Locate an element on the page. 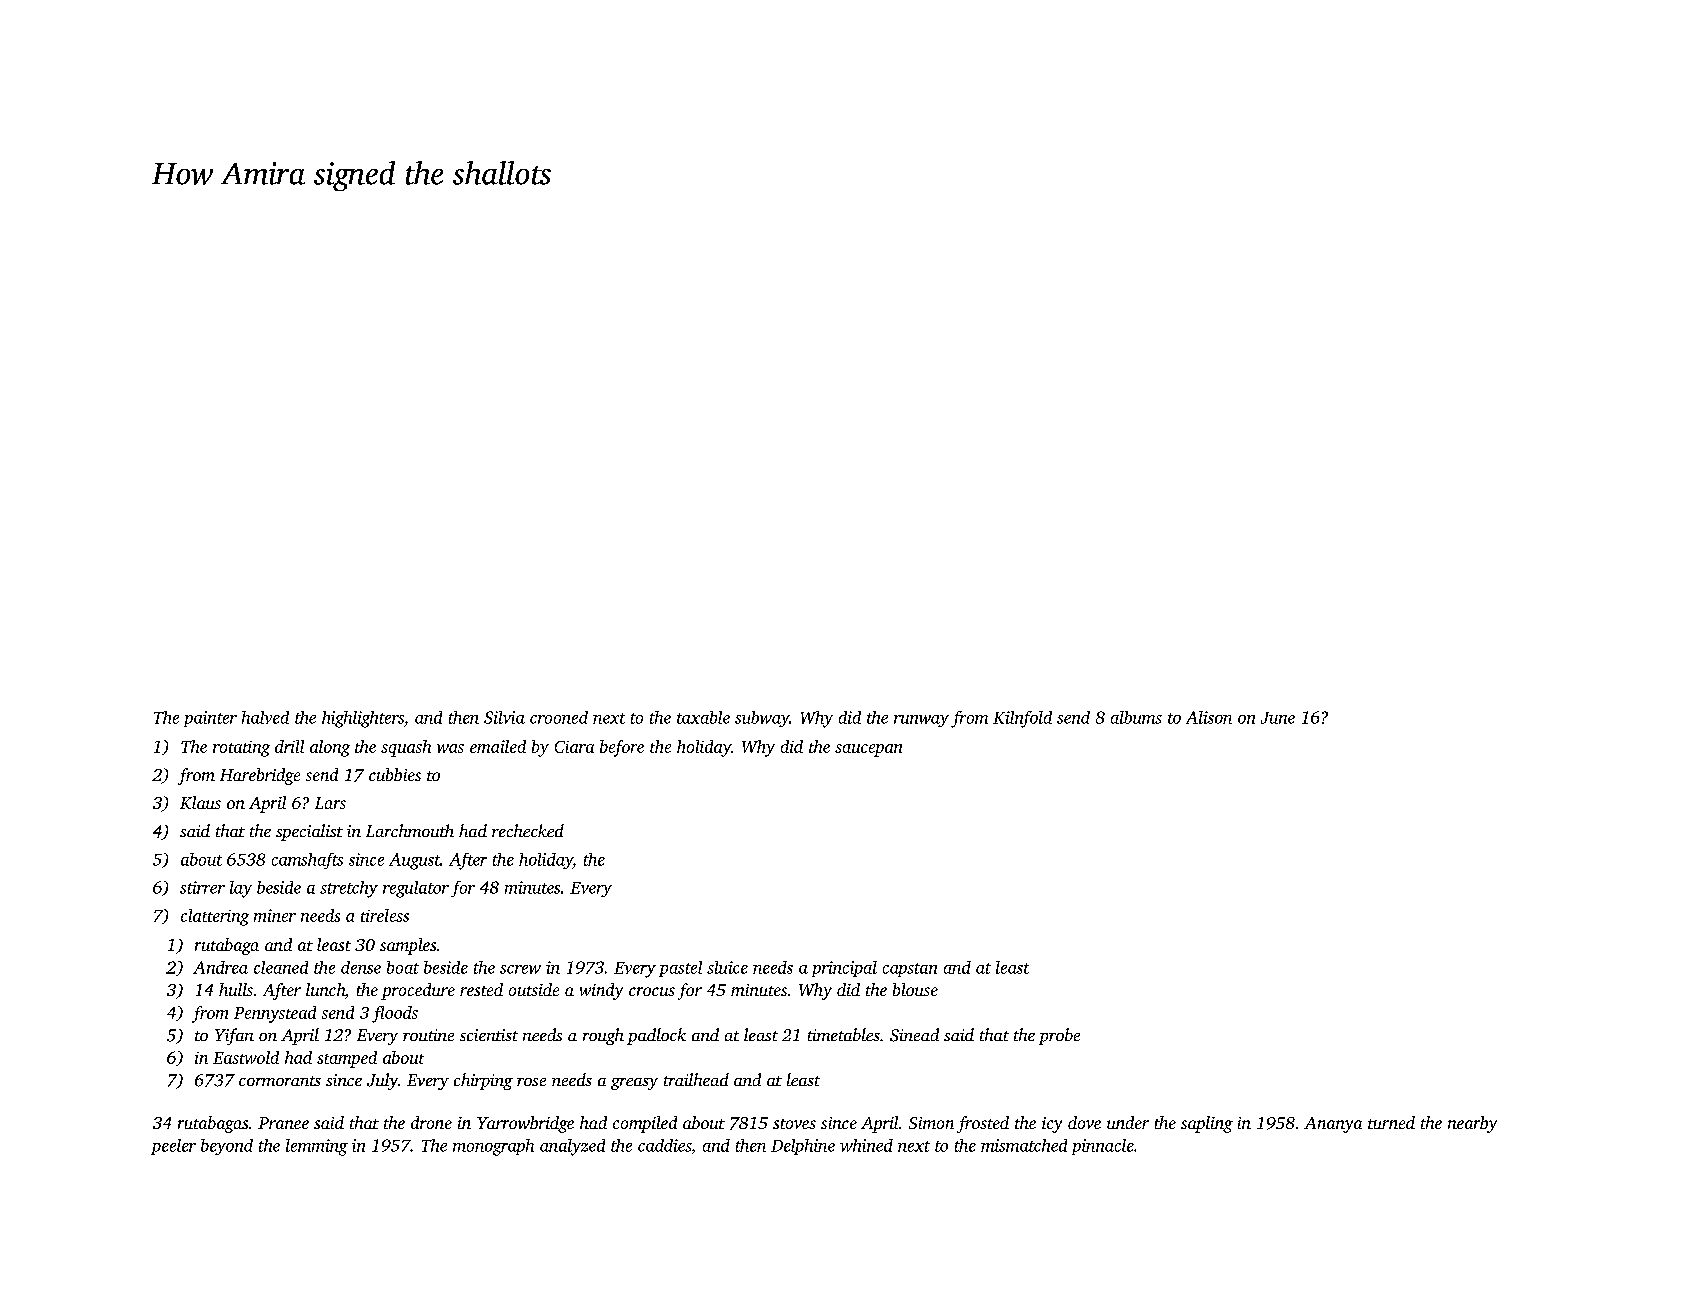  Andrea is located at coordinates (220, 967).
